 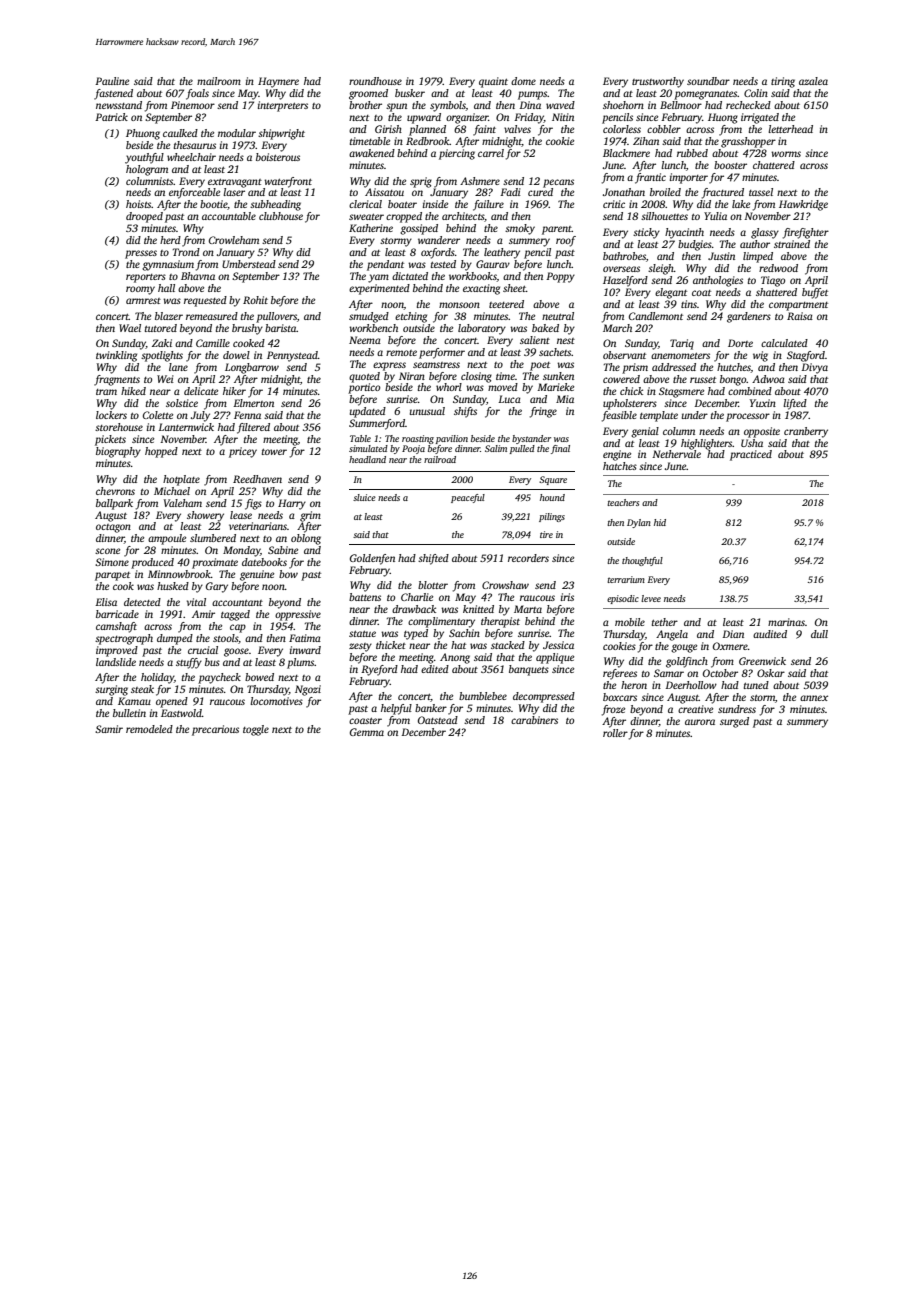 I want to click on terrarium, so click(x=626, y=579).
